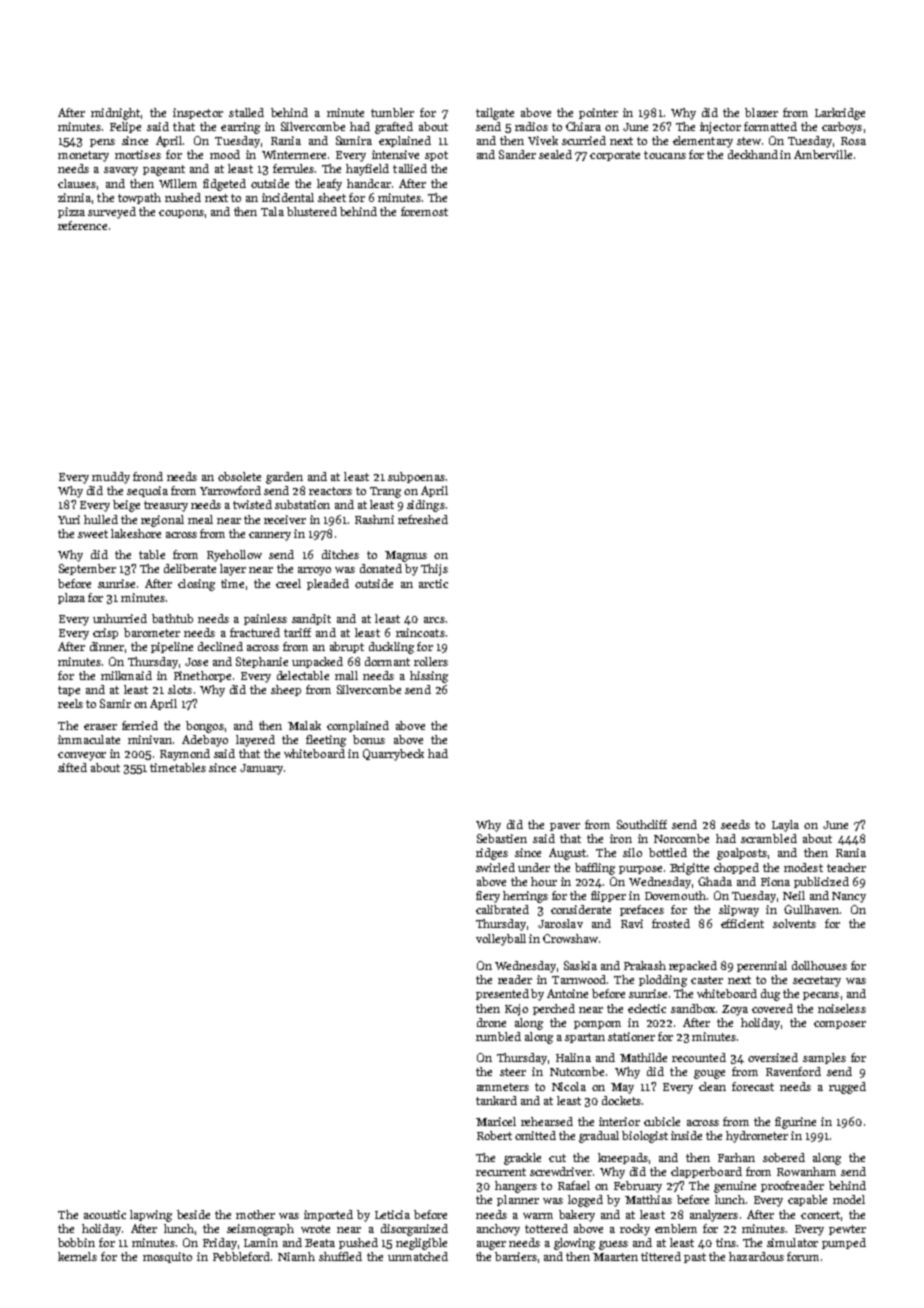 The image size is (924, 1308). What do you see at coordinates (785, 826) in the screenshot?
I see `Layla` at bounding box center [785, 826].
